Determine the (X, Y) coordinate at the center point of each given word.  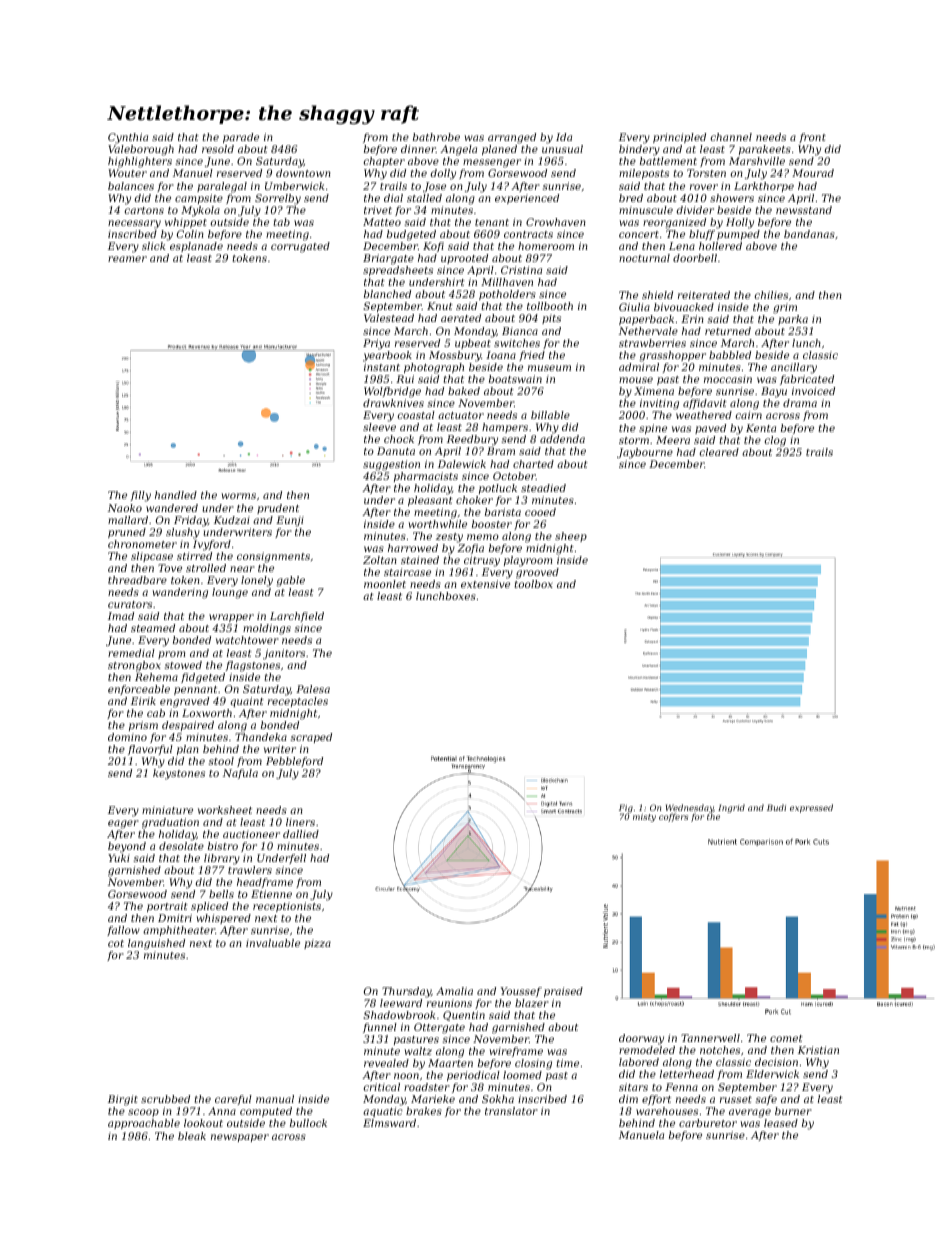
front (812, 138)
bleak (192, 1136)
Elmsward (389, 1123)
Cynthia (128, 138)
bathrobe (436, 137)
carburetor (708, 1123)
